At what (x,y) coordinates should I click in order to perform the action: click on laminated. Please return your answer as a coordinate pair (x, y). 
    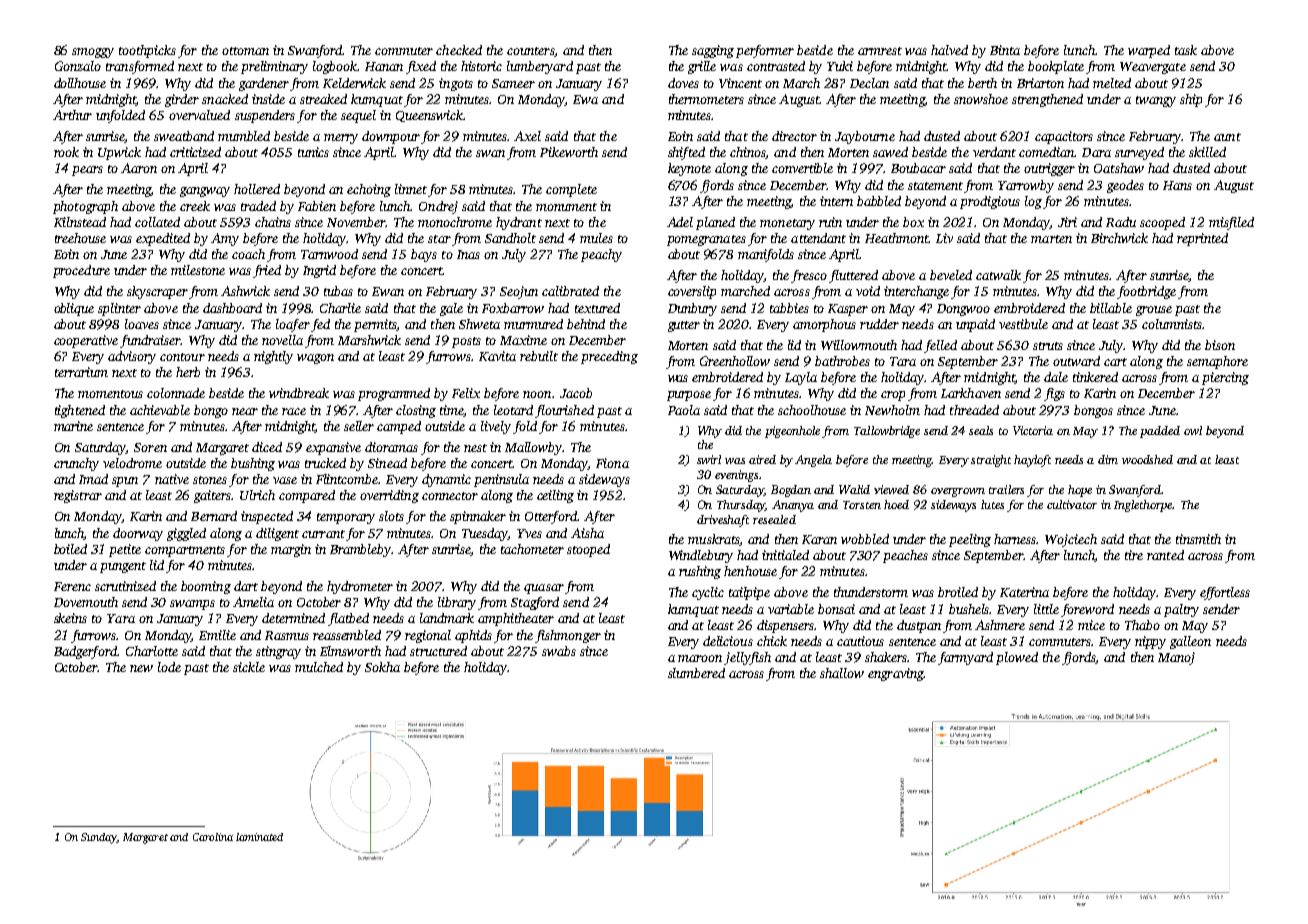
    Looking at the image, I should click on (259, 837).
